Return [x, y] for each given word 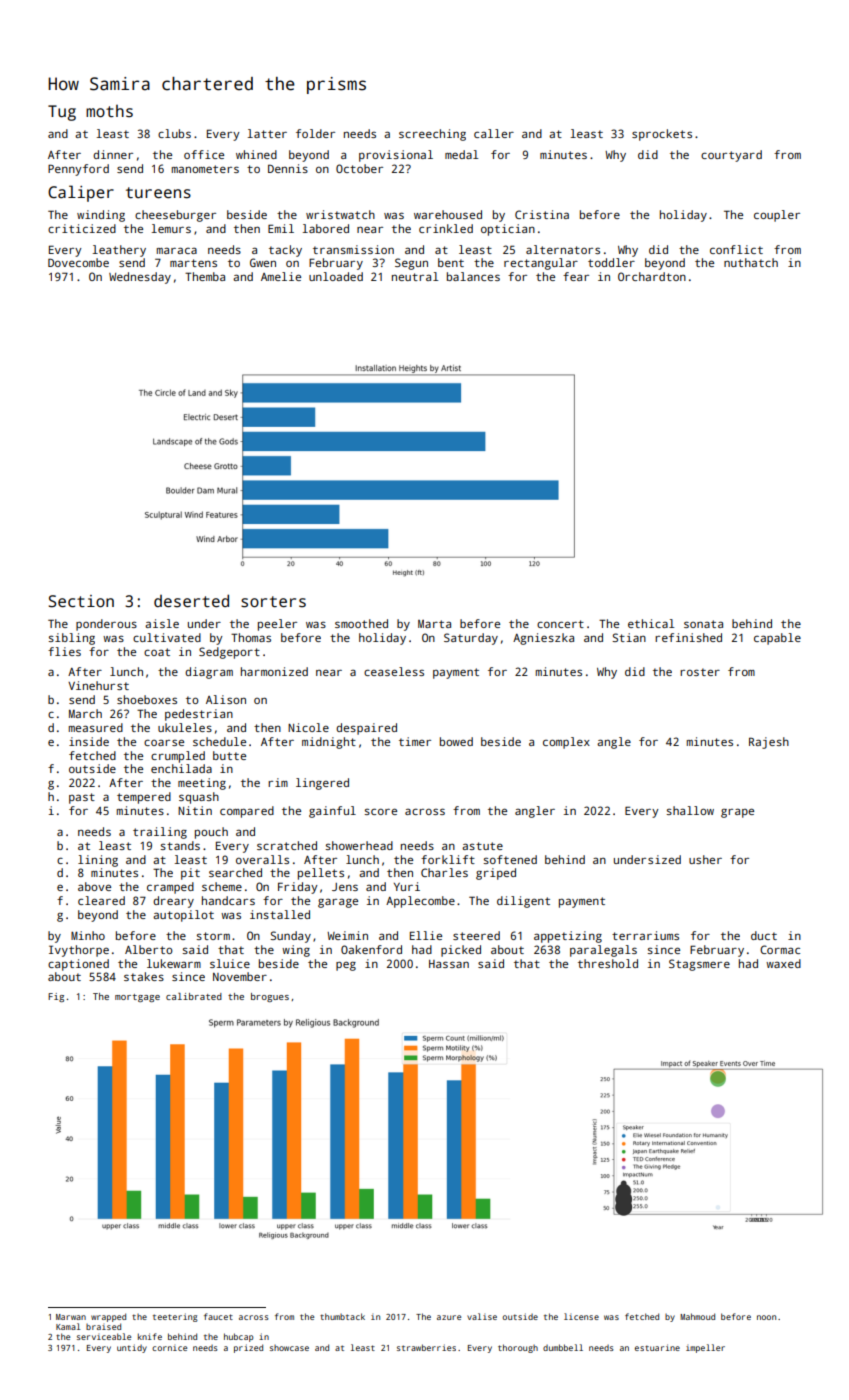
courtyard [731, 156]
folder [315, 133]
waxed [783, 963]
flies [64, 651]
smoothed [361, 623]
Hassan [449, 964]
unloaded [336, 276]
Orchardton [652, 276]
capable [777, 639]
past [82, 798]
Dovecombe [78, 262]
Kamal [68, 1326]
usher [705, 859]
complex [566, 743]
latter [267, 133]
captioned [78, 965]
